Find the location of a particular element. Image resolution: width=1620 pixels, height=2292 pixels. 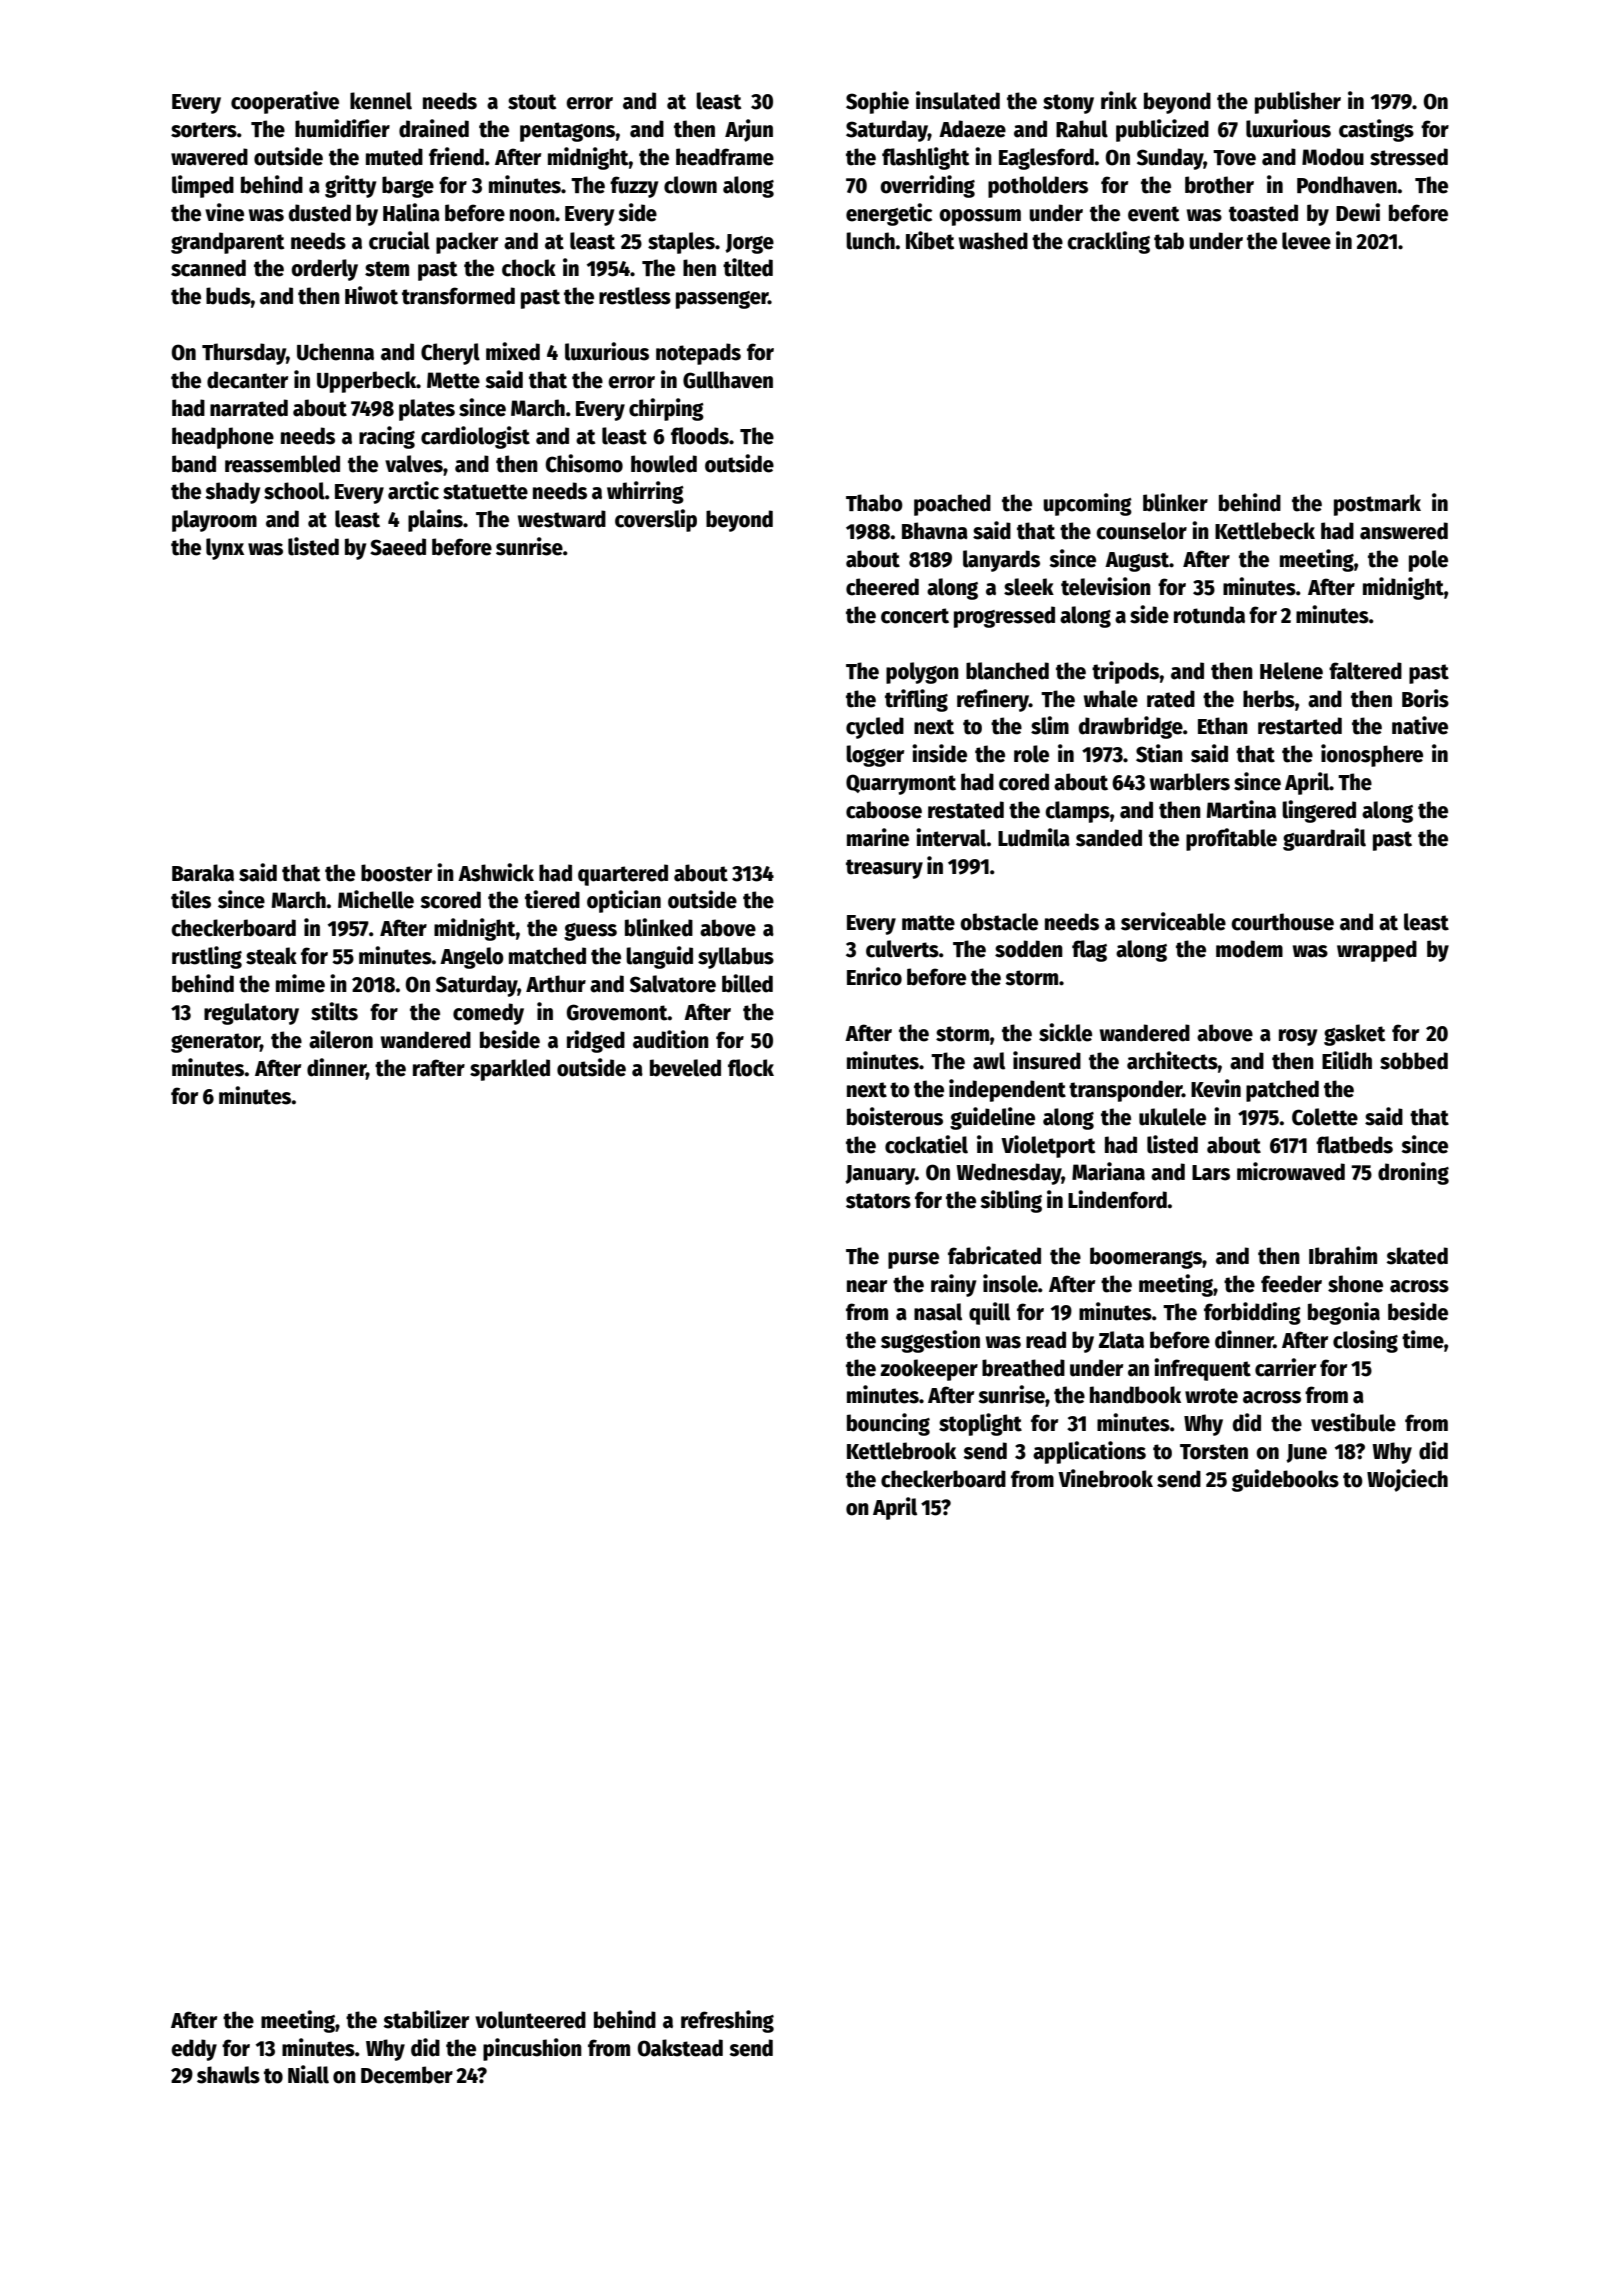

stabilizer is located at coordinates (426, 2019).
